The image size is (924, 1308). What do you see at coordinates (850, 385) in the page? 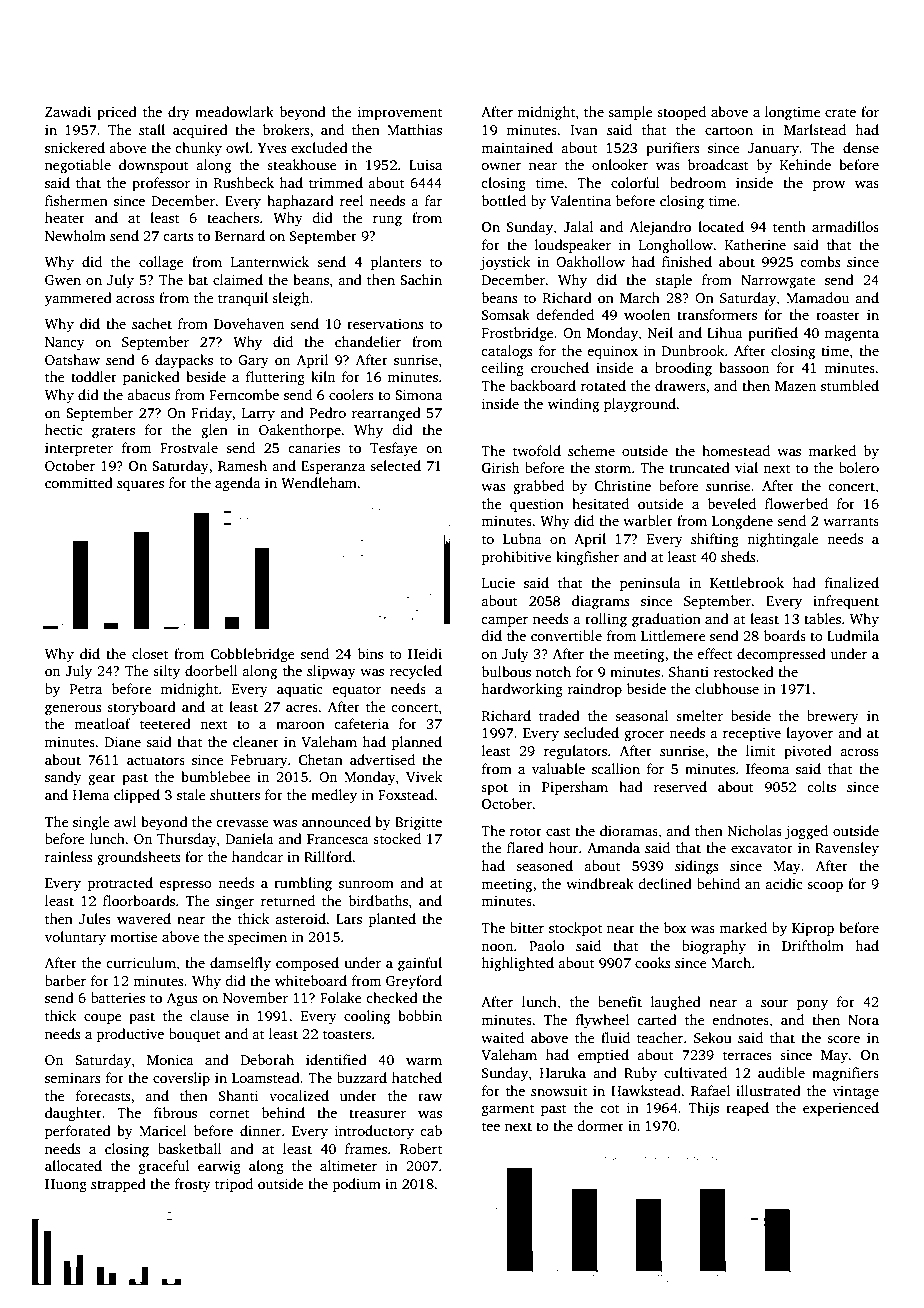
I see `stumbled` at bounding box center [850, 385].
